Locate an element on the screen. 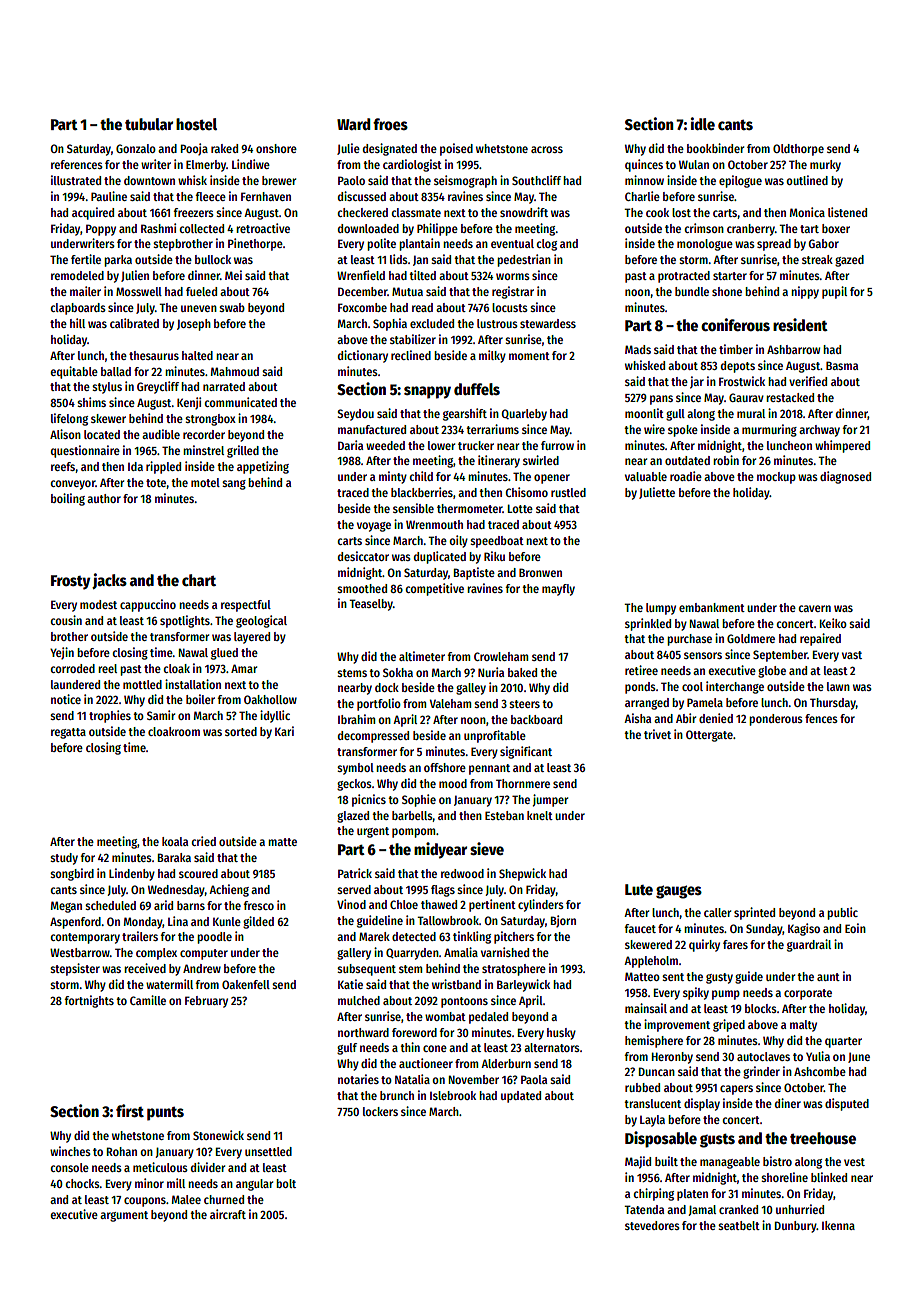  Southcliff is located at coordinates (536, 180).
